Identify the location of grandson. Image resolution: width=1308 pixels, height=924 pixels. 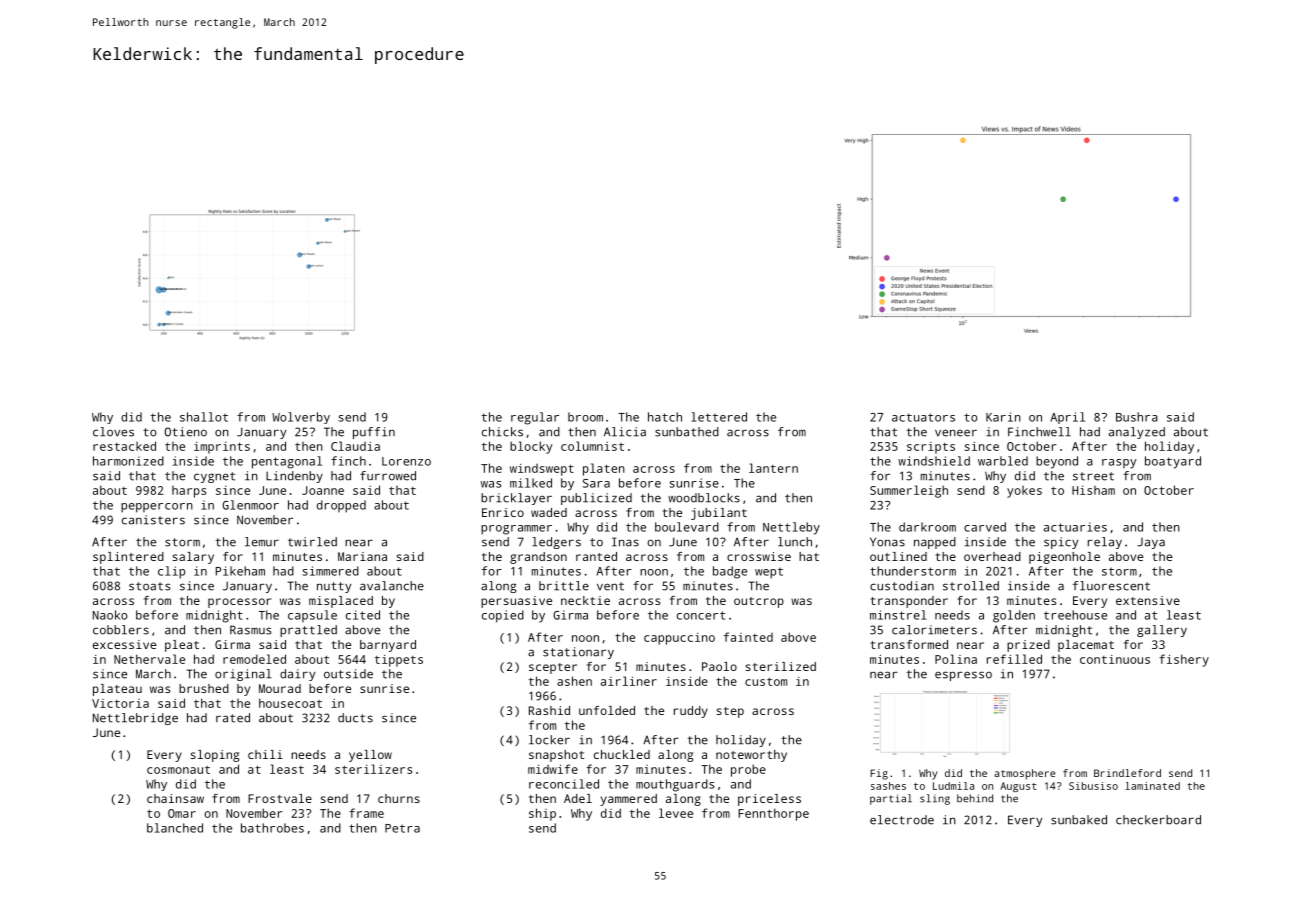
(538, 558).
